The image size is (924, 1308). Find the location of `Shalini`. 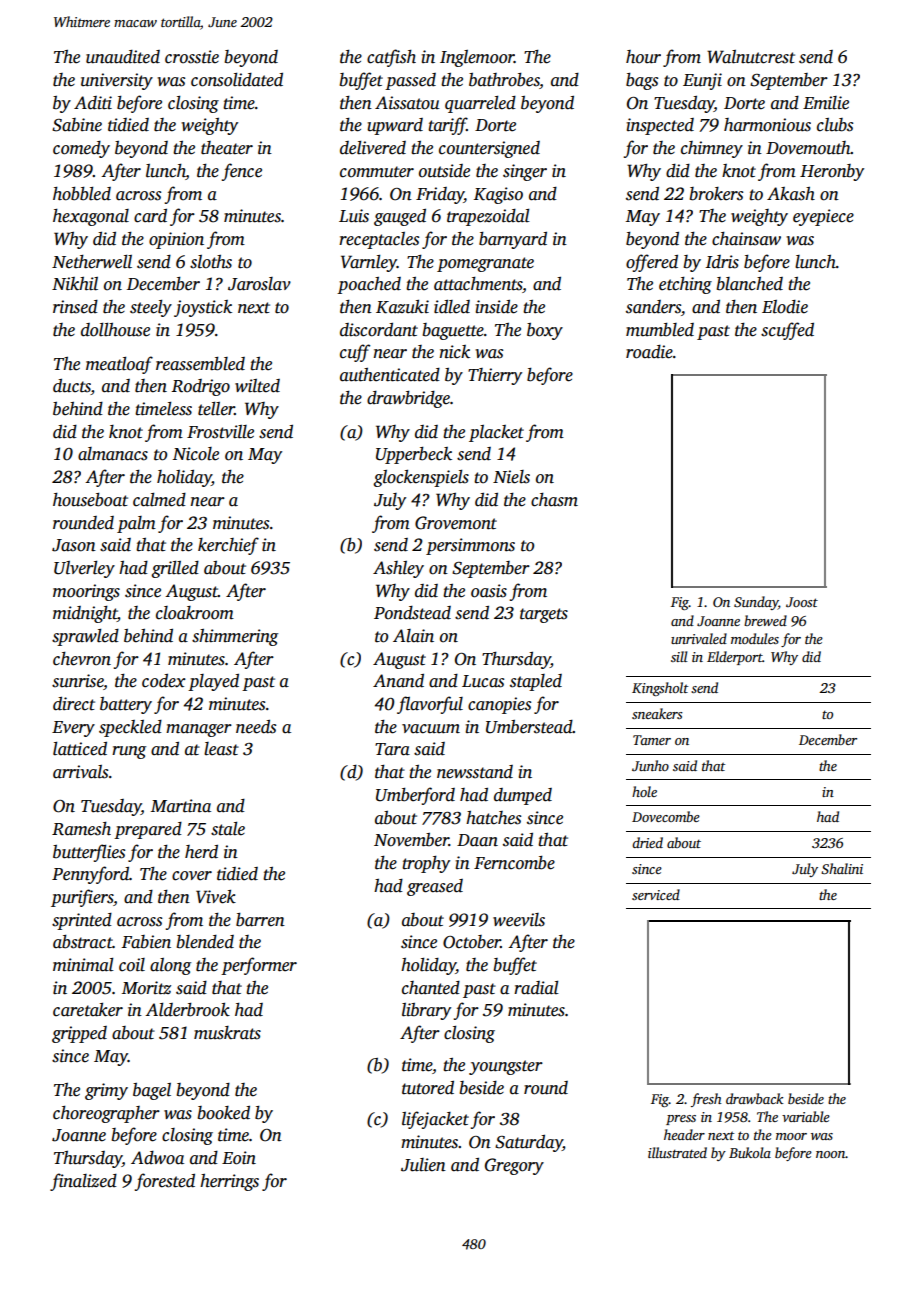

Shalini is located at coordinates (842, 868).
